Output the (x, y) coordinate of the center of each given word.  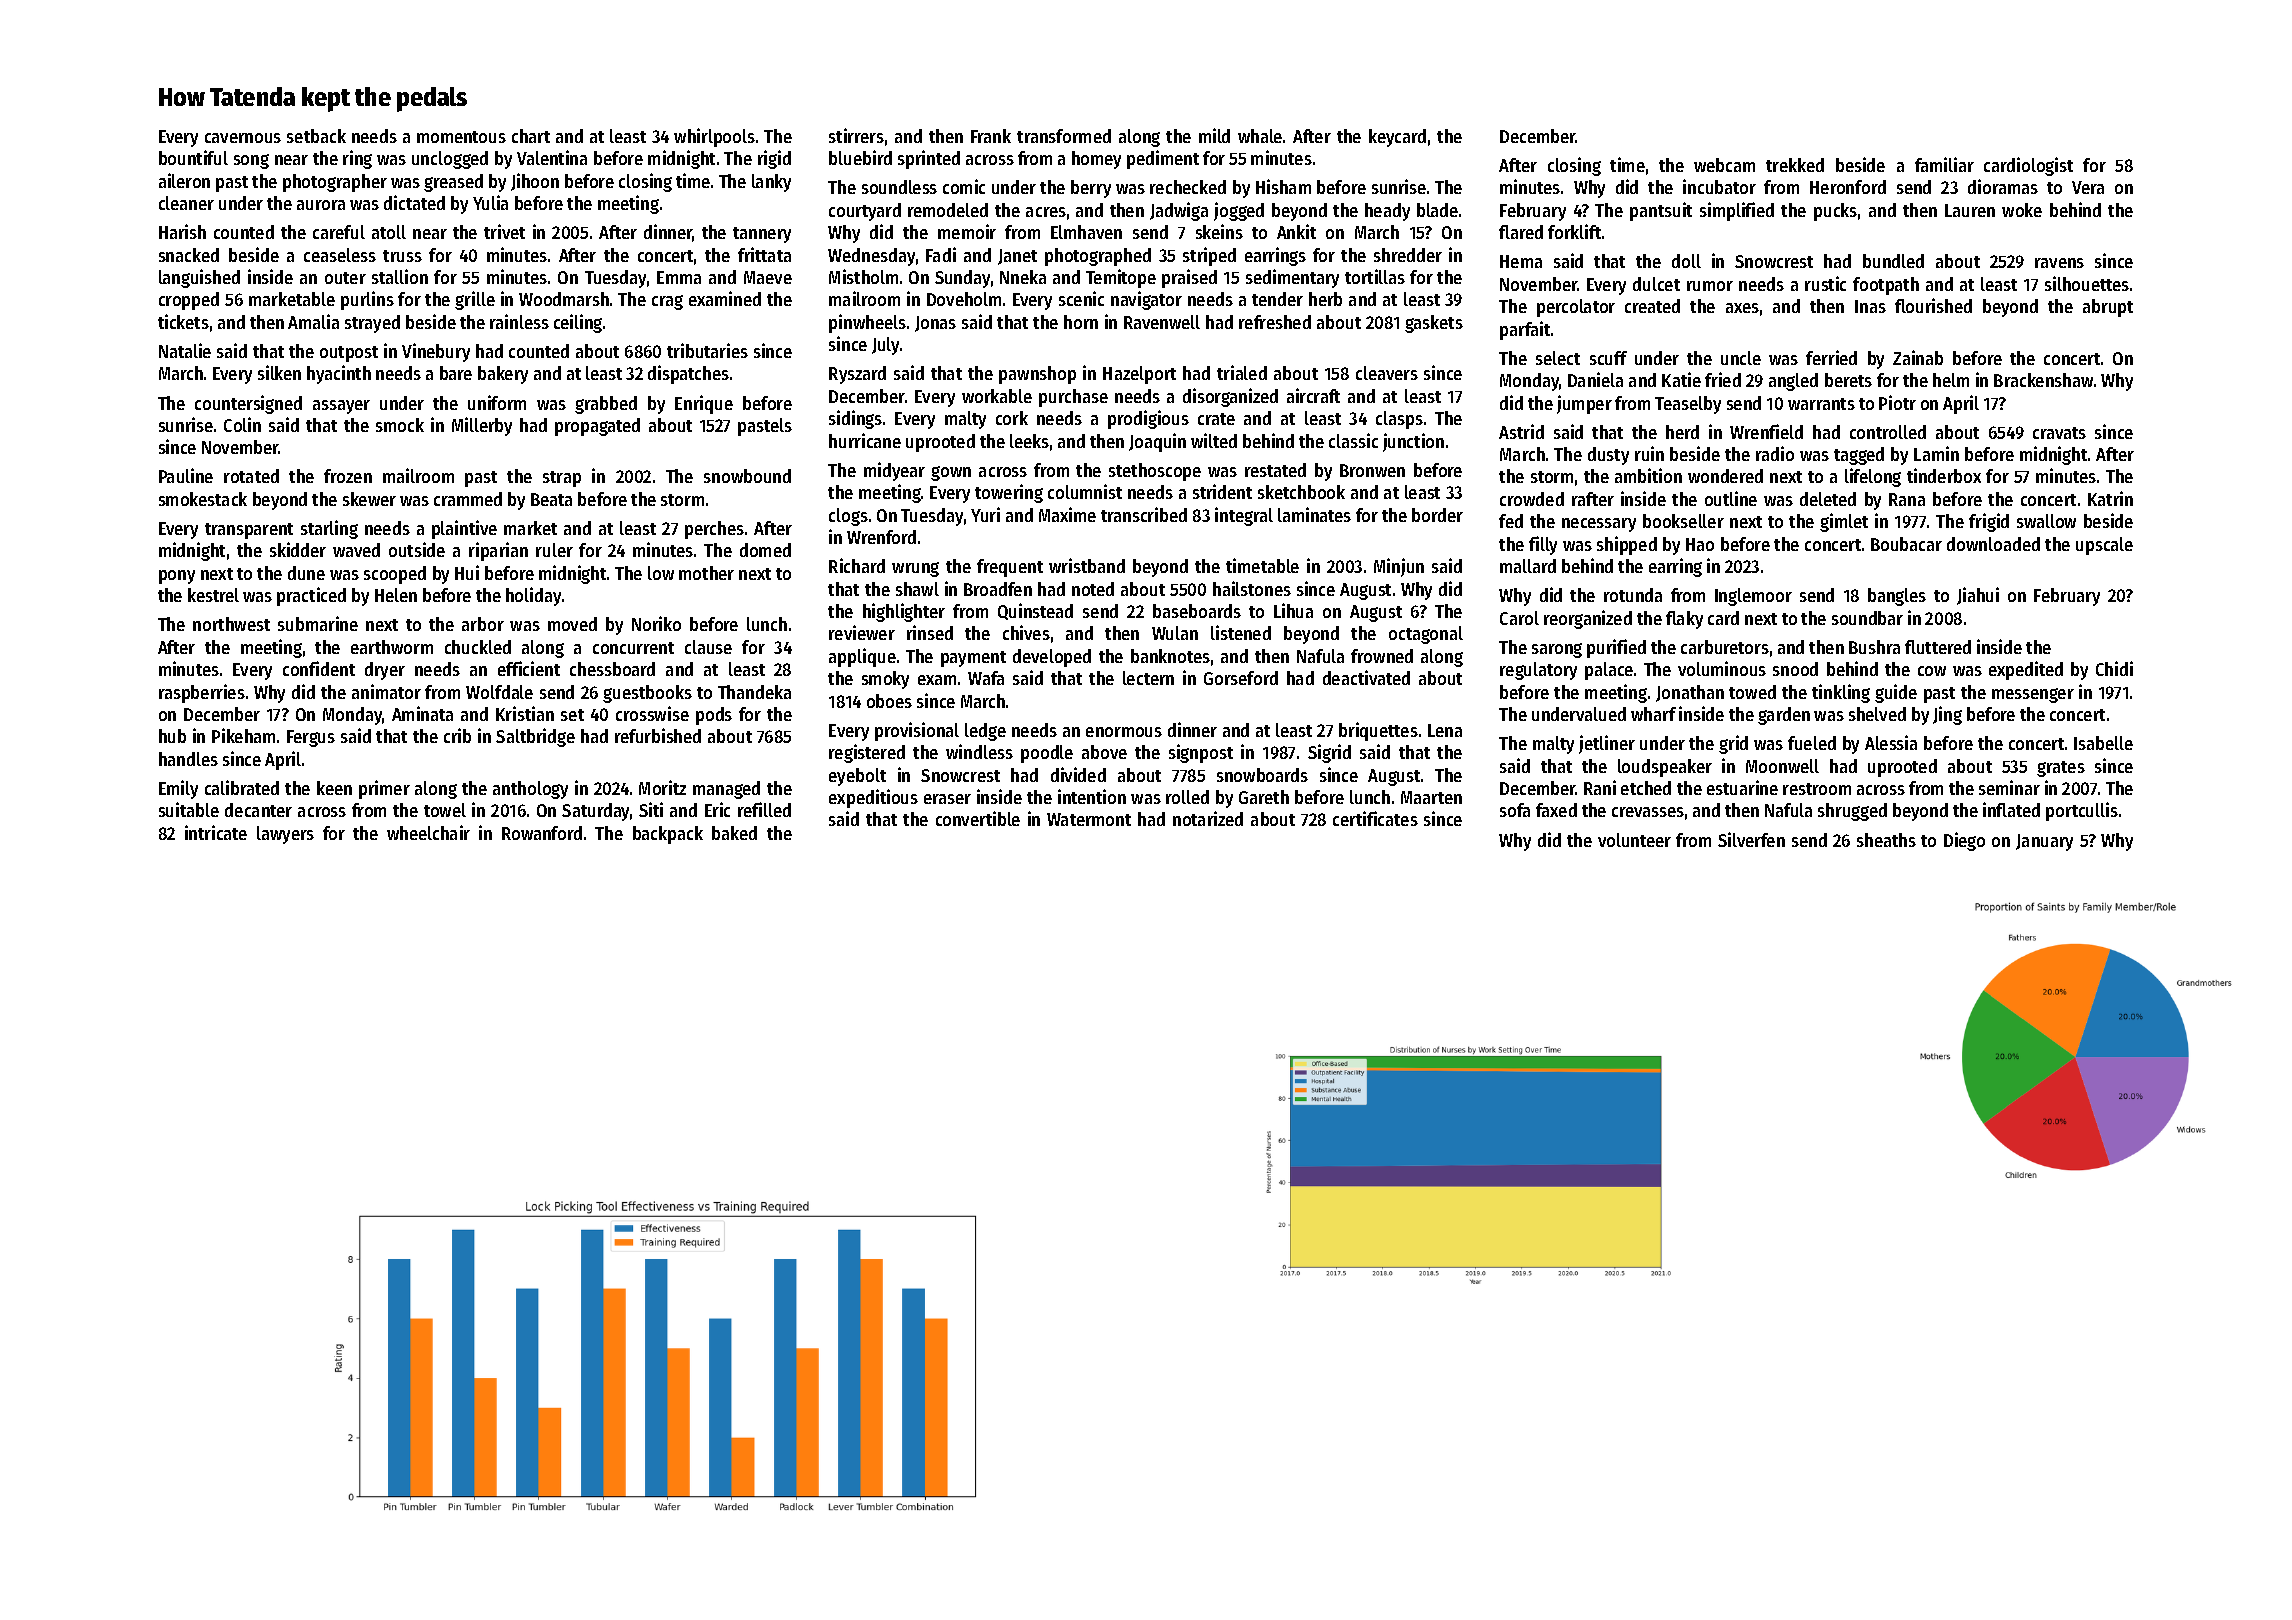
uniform (497, 402)
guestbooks (647, 694)
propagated (597, 427)
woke (2022, 210)
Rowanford (542, 833)
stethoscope (1155, 472)
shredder (1408, 255)
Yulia (490, 202)
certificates (1375, 818)
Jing (1947, 715)
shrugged (1852, 812)
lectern (1148, 678)
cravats (2059, 433)
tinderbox (1944, 475)
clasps (1399, 420)
